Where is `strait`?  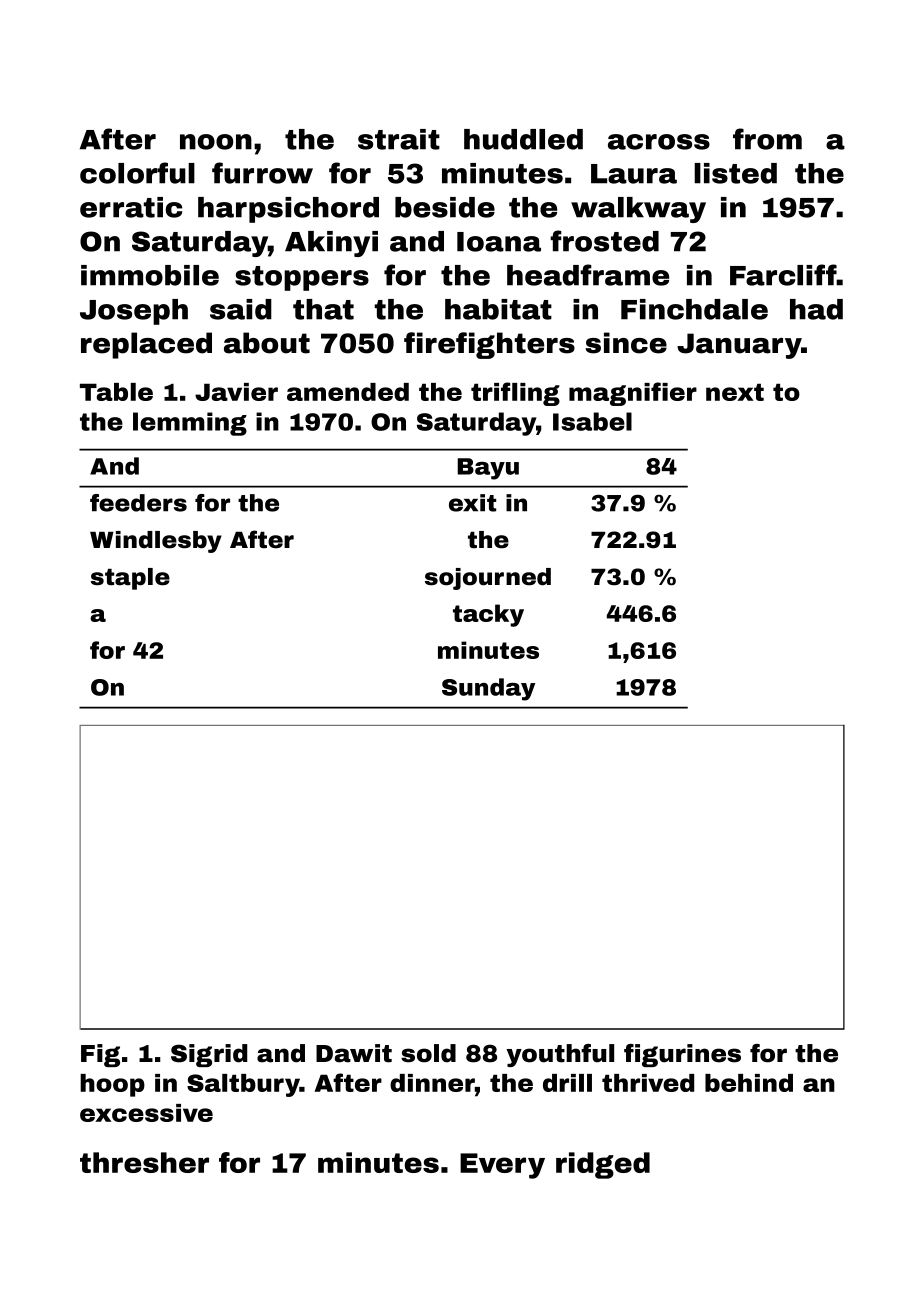 strait is located at coordinates (399, 139).
